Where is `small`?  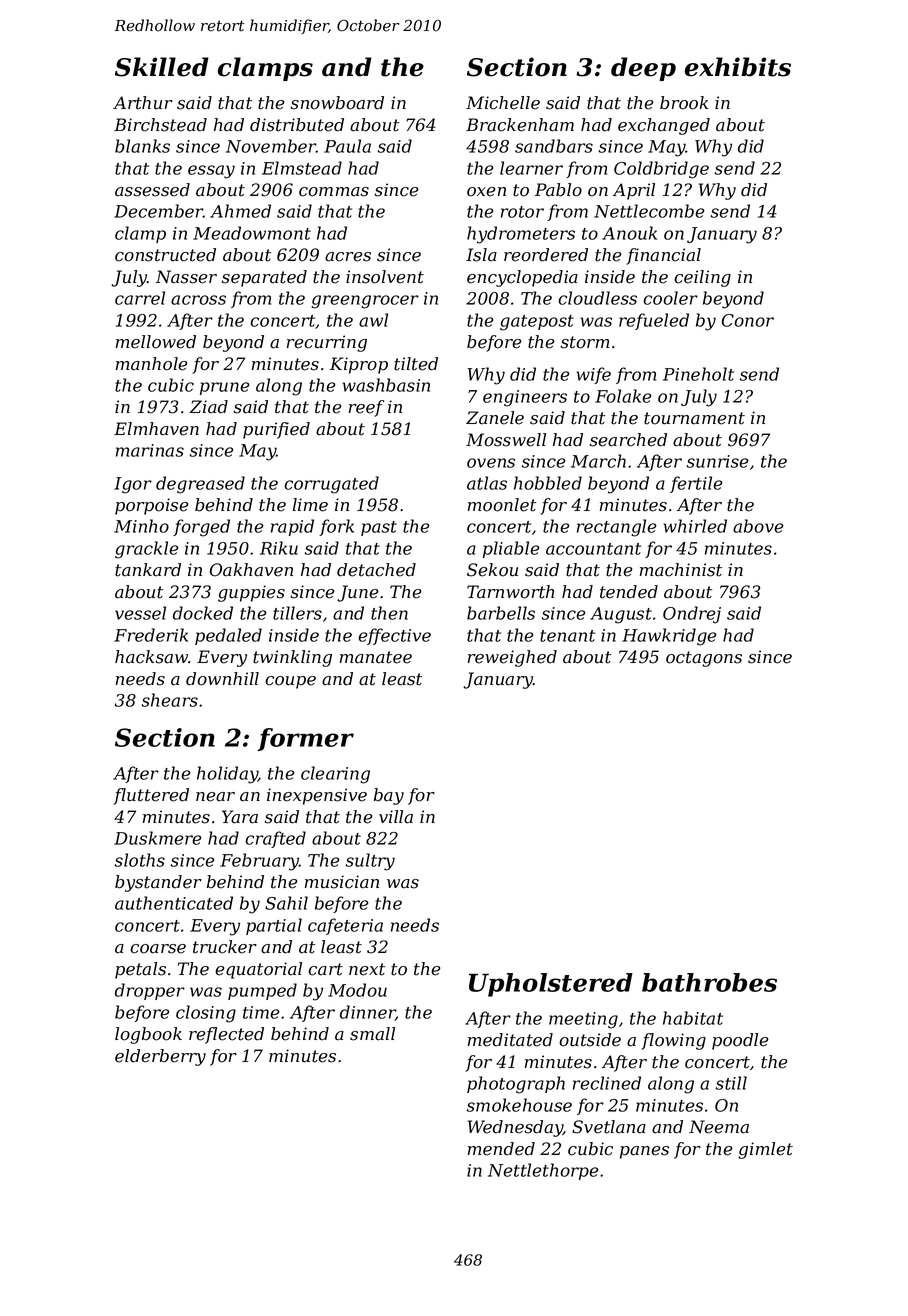
small is located at coordinates (372, 1034).
